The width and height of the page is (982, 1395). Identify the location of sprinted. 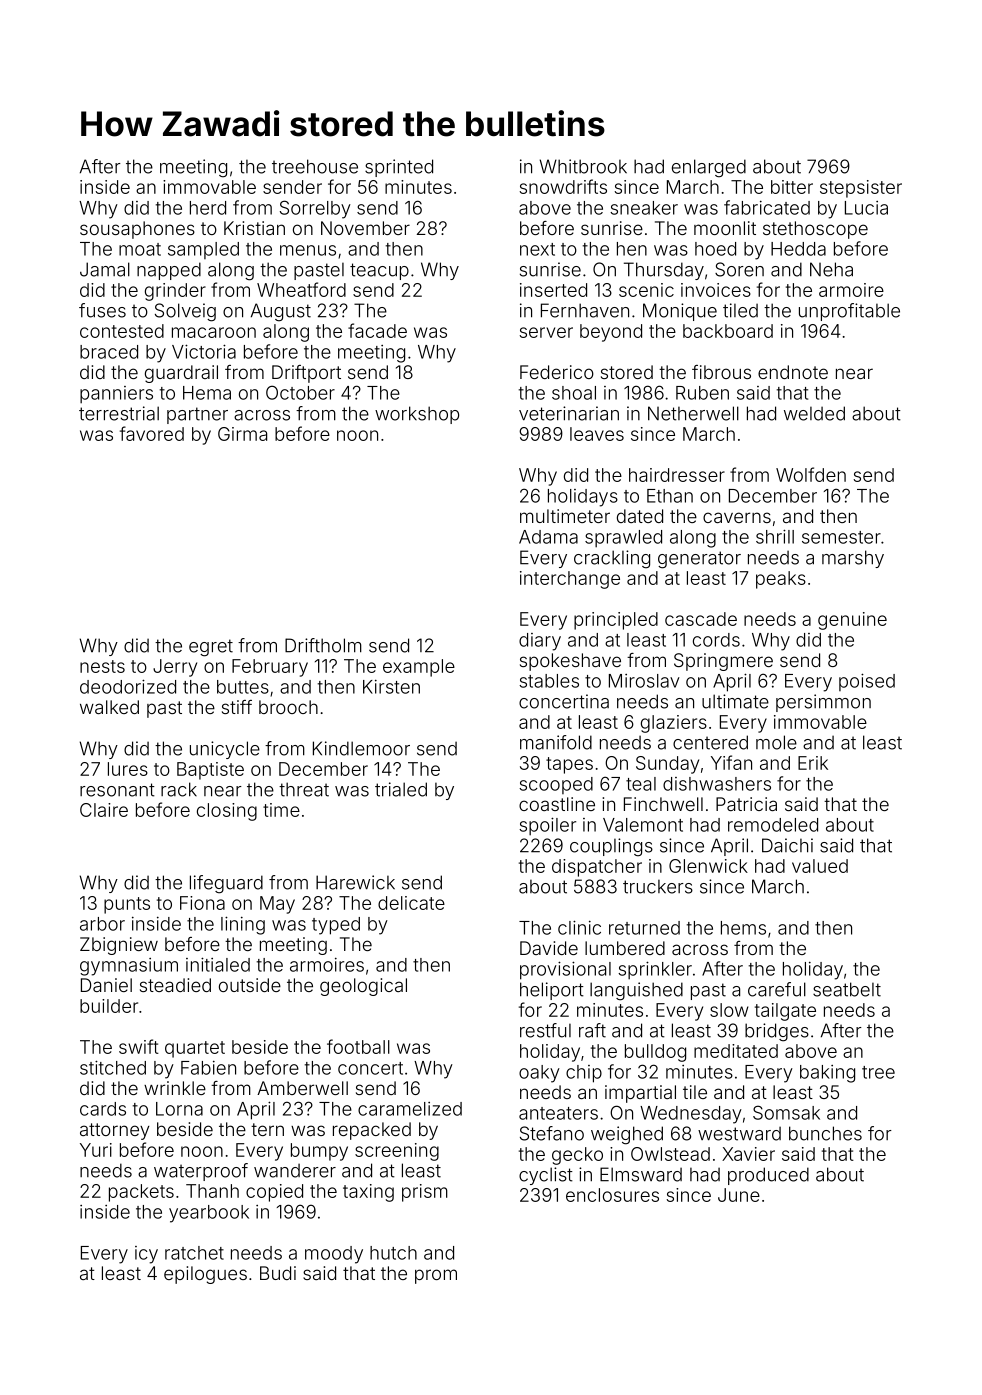
(399, 168).
